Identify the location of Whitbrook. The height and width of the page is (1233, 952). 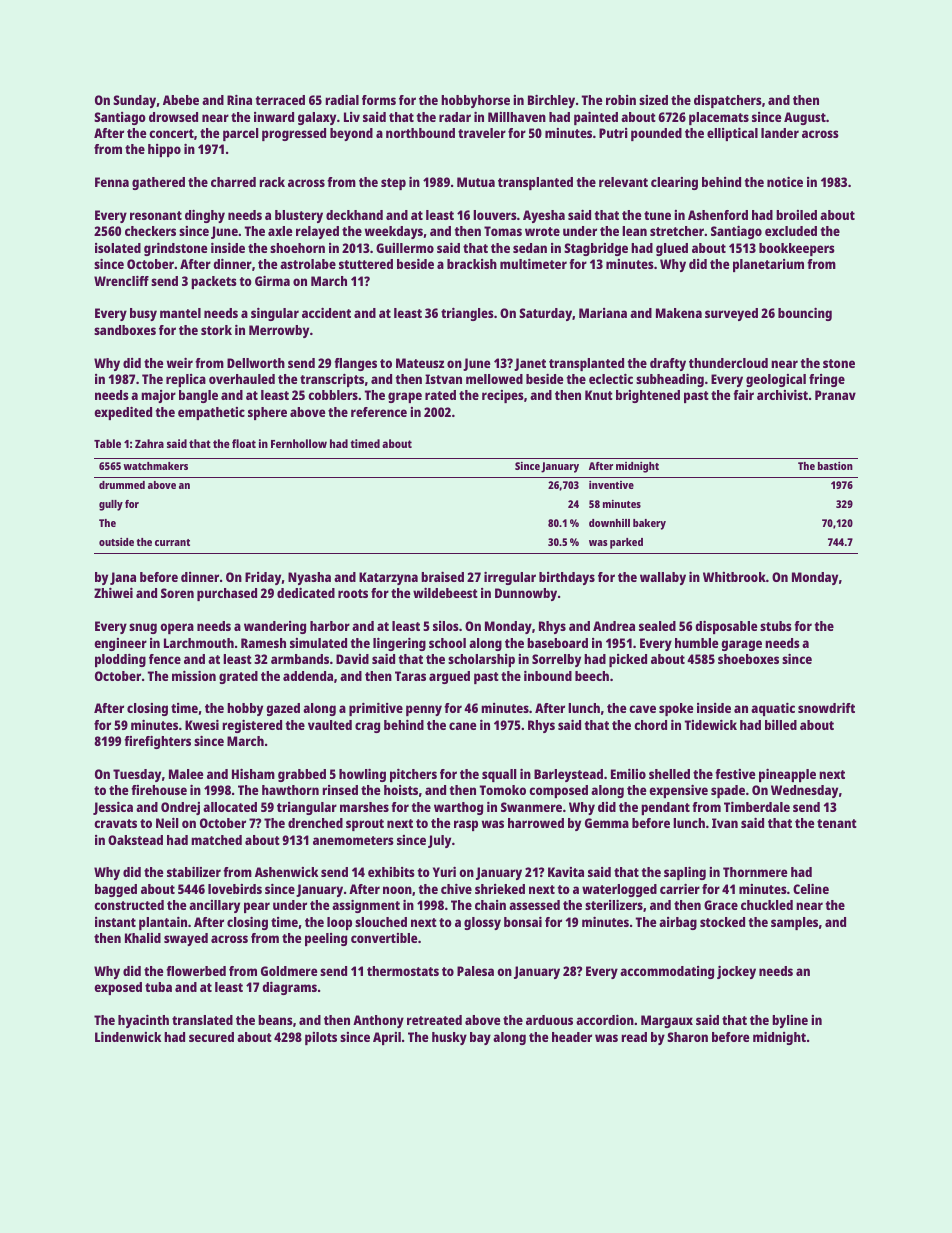
(734, 577).
